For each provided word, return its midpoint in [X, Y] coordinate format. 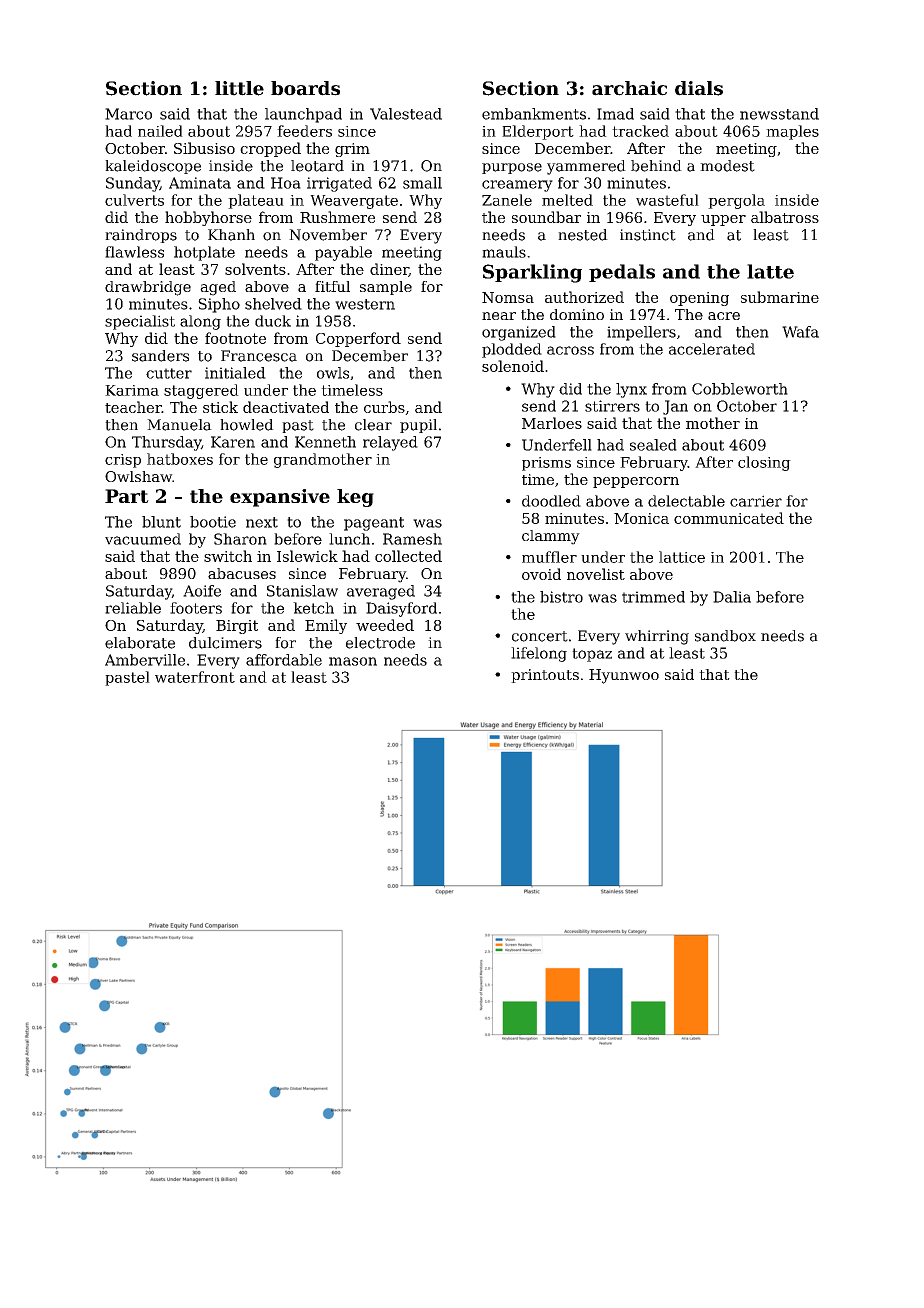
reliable [133, 608]
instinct [648, 235]
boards [305, 88]
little [239, 88]
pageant [374, 524]
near [499, 316]
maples [792, 132]
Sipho [219, 305]
